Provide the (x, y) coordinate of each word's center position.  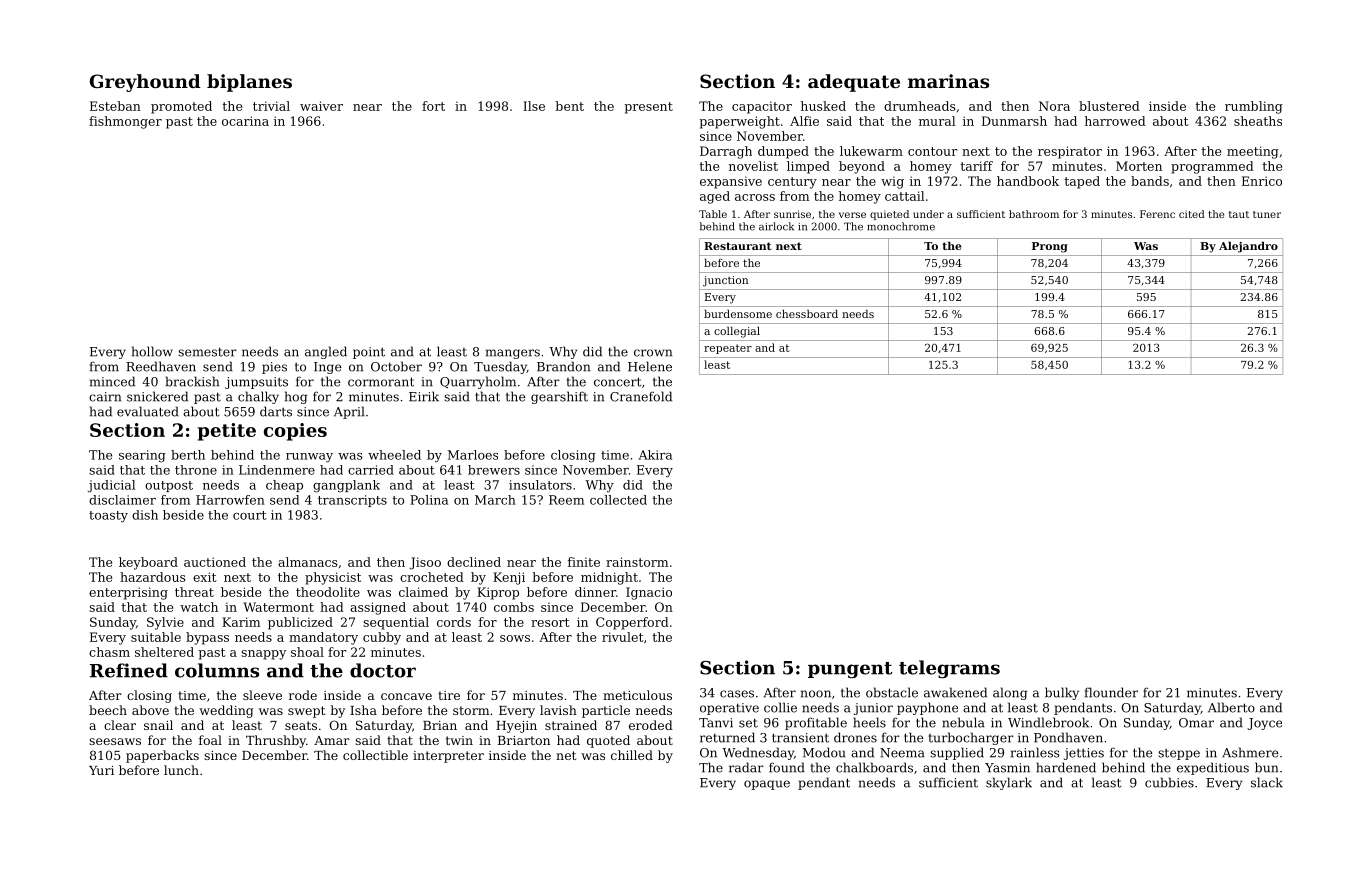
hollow (152, 351)
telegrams (949, 669)
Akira (655, 455)
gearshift (559, 397)
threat (194, 592)
